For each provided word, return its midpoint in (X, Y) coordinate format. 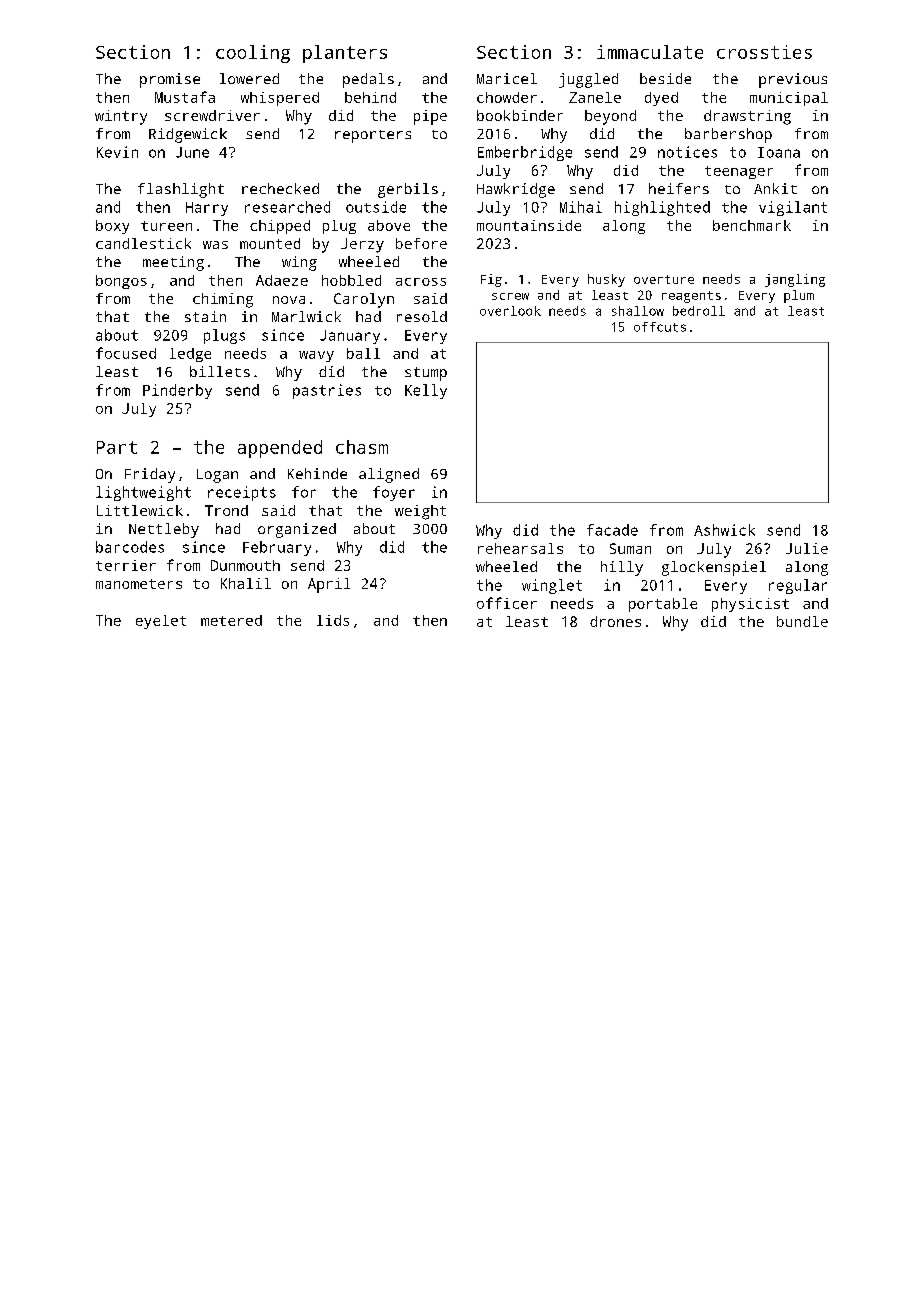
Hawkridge (516, 190)
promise (170, 80)
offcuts (660, 327)
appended (280, 449)
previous (793, 80)
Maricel (507, 78)
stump (426, 374)
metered (231, 620)
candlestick (143, 243)
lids (333, 620)
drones (615, 621)
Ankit (775, 188)
